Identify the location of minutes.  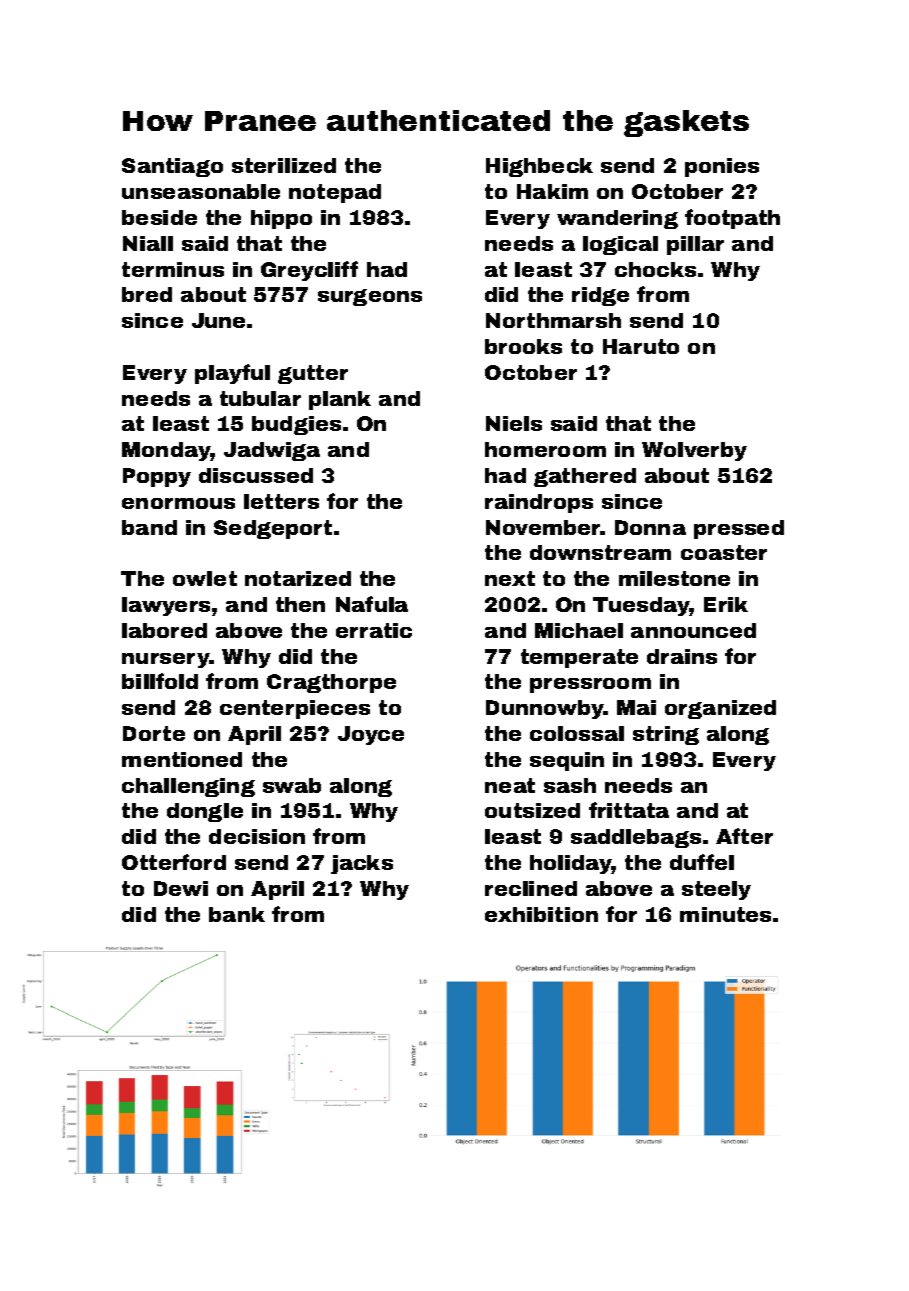
(725, 914).
